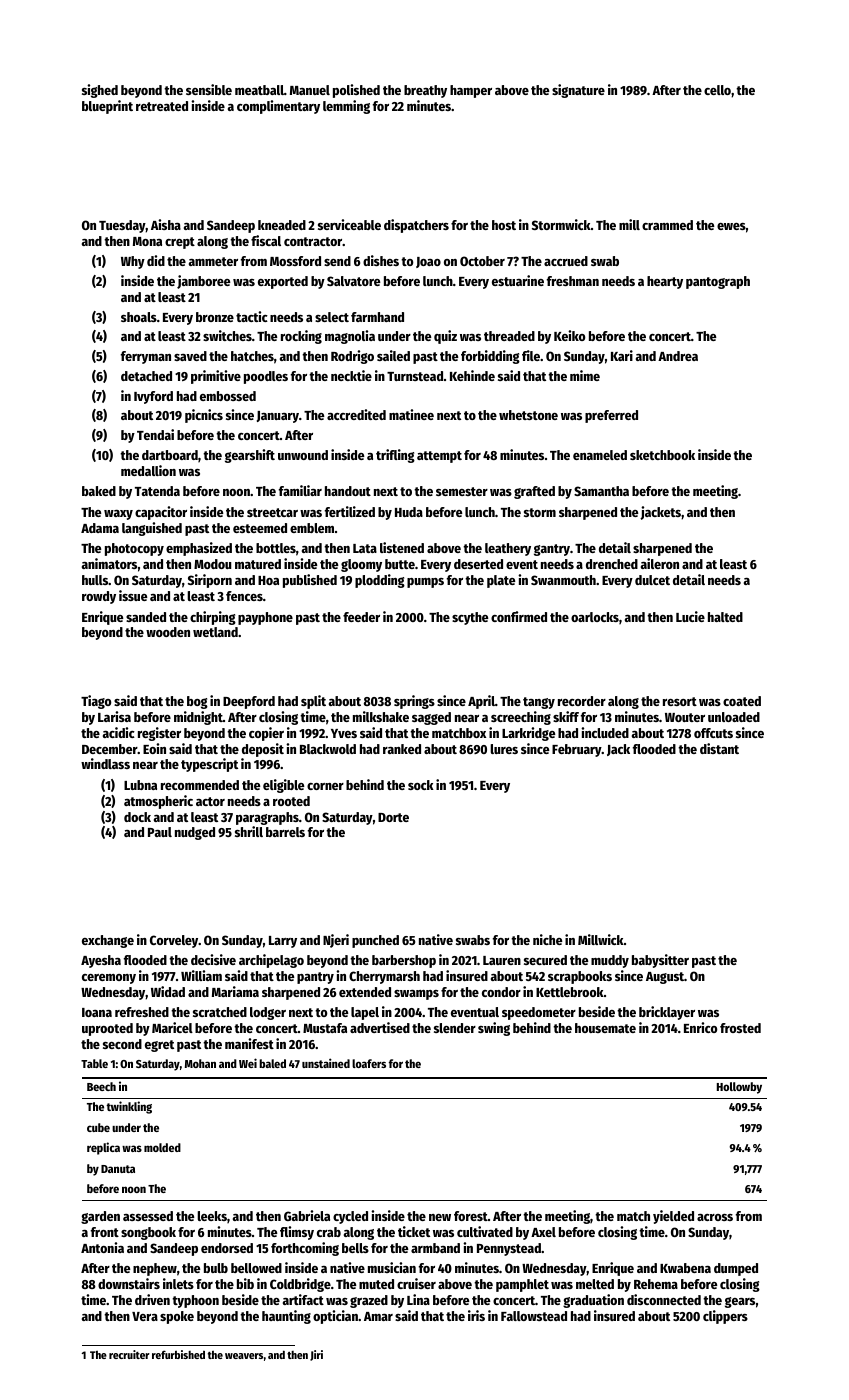 The image size is (849, 1400). Describe the element at coordinates (416, 226) in the document. I see `dispatchers` at that location.
